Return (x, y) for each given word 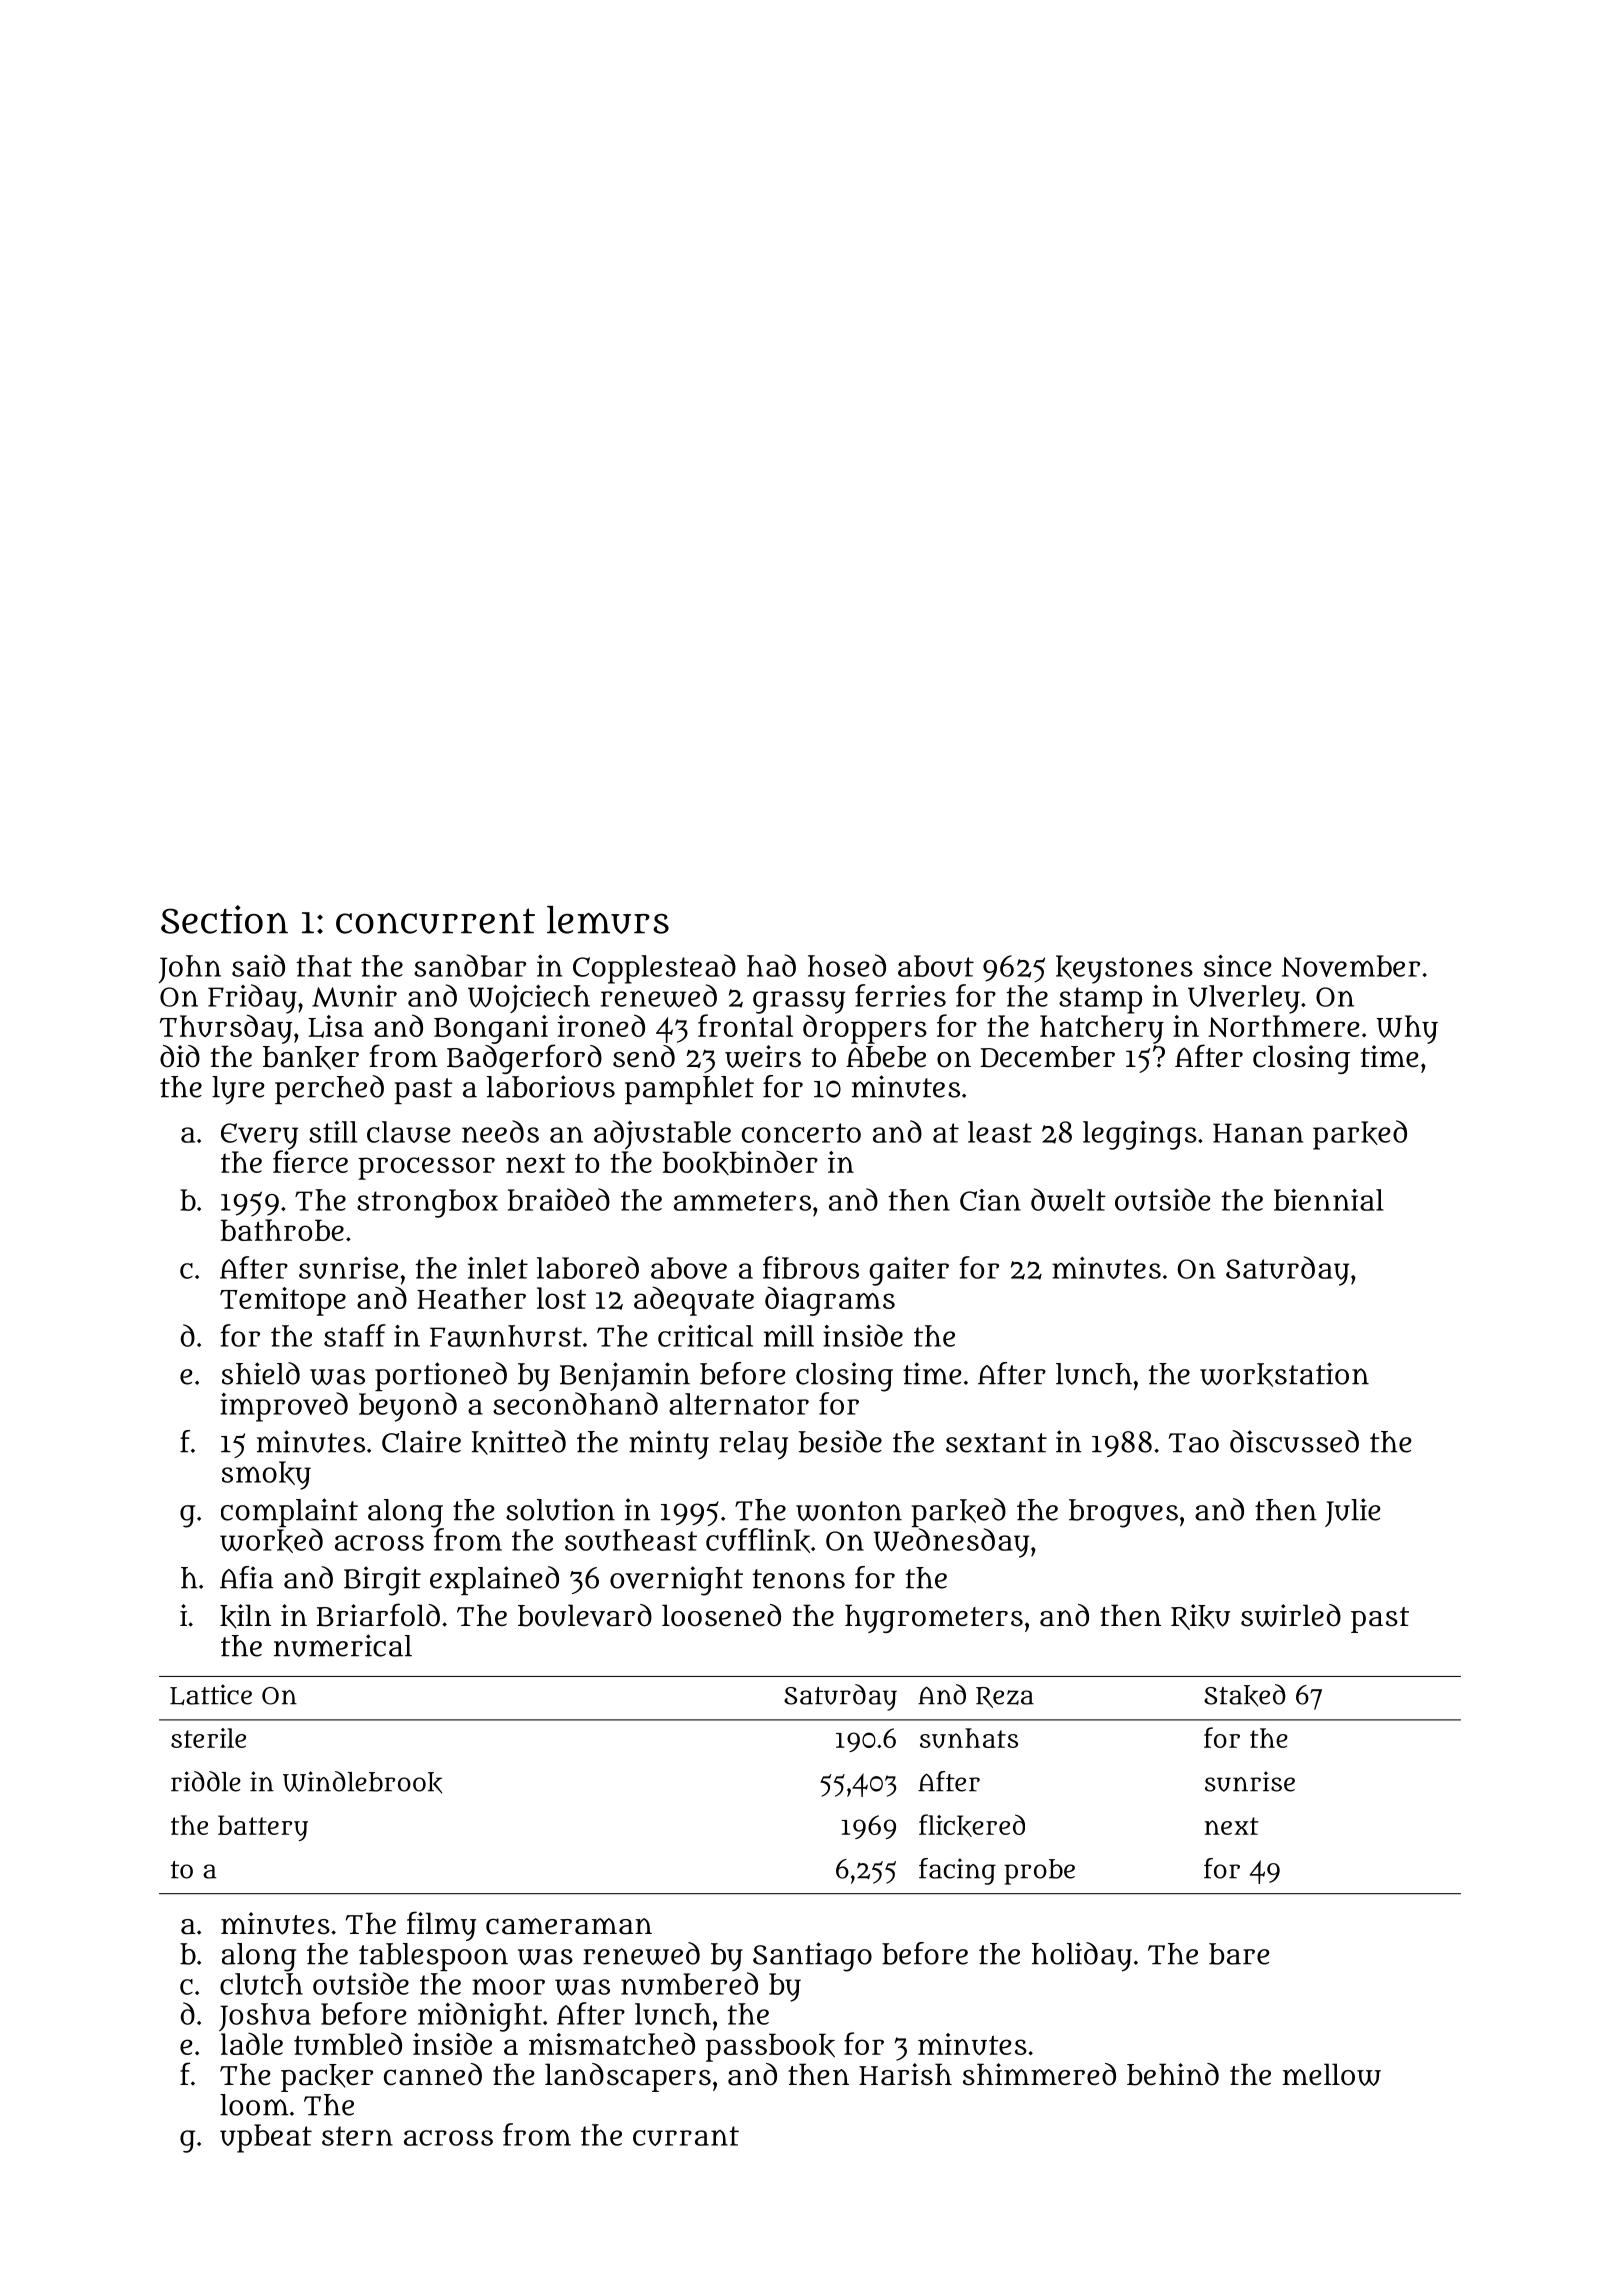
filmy (441, 1926)
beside (840, 1441)
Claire (421, 1441)
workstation (1284, 1374)
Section (224, 919)
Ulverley (1244, 999)
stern (357, 2136)
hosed (847, 965)
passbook (770, 2047)
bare (1239, 1954)
